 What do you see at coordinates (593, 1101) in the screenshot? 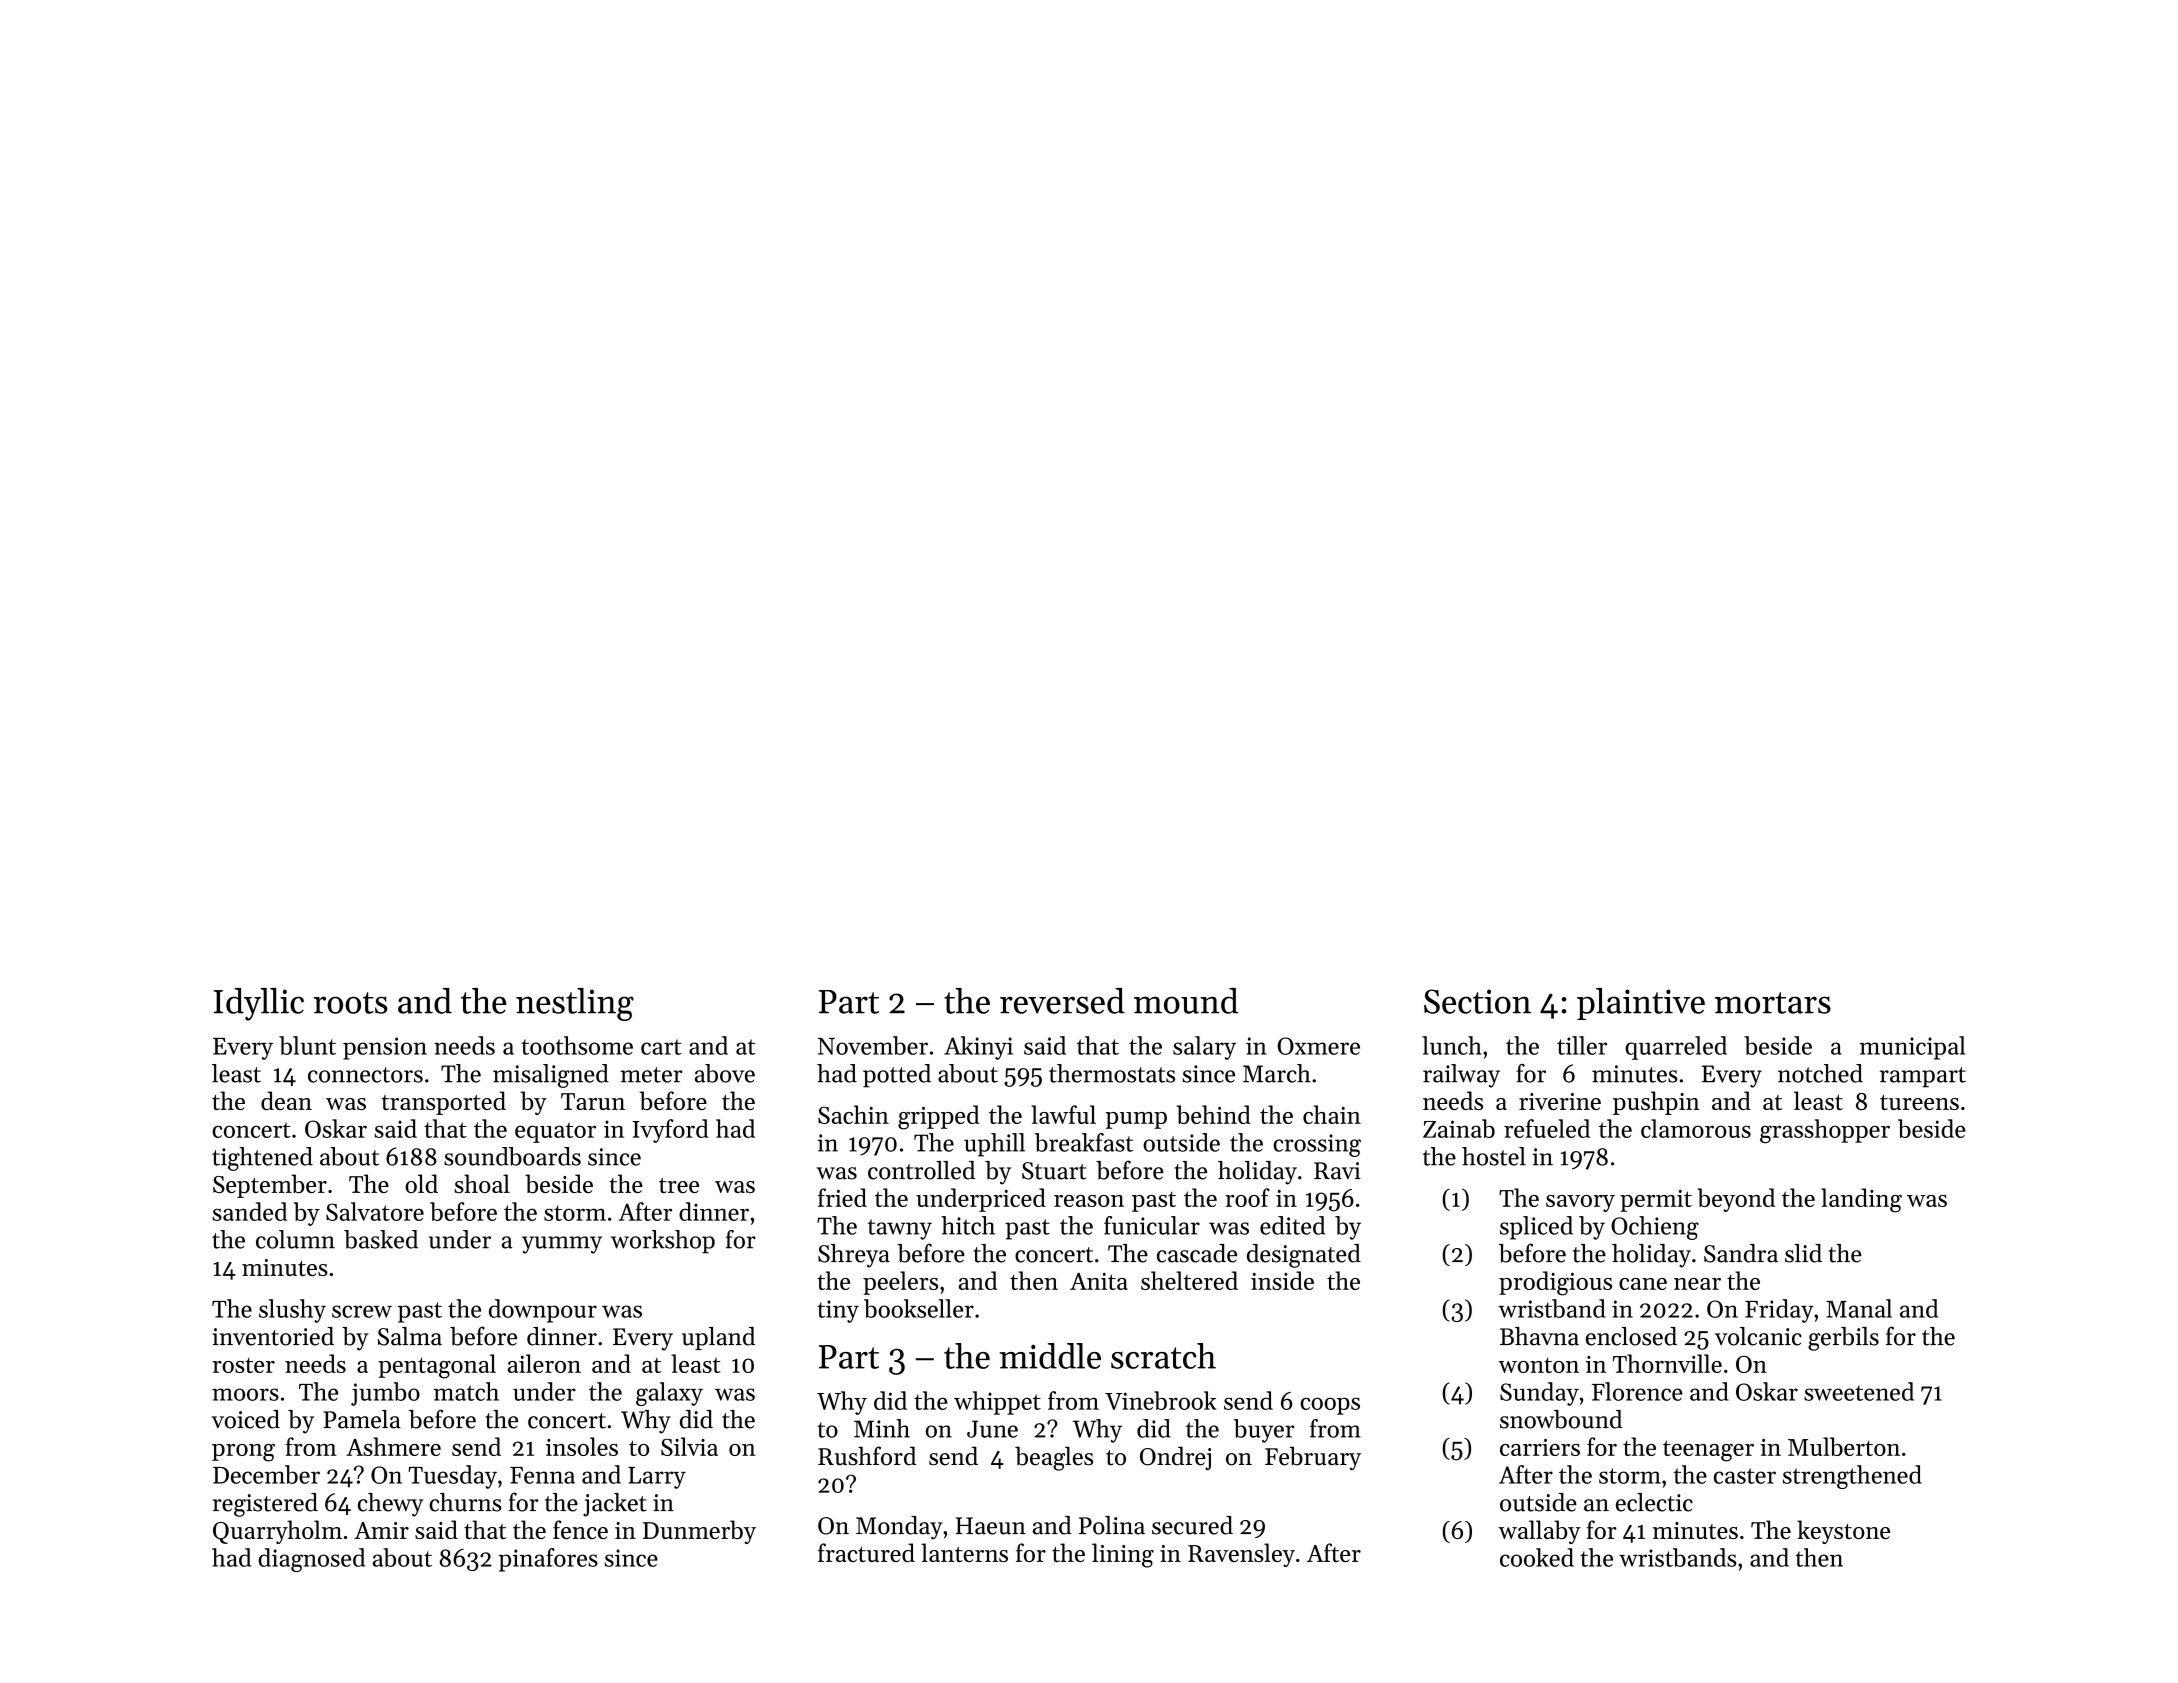
I see `Tarun` at bounding box center [593, 1101].
